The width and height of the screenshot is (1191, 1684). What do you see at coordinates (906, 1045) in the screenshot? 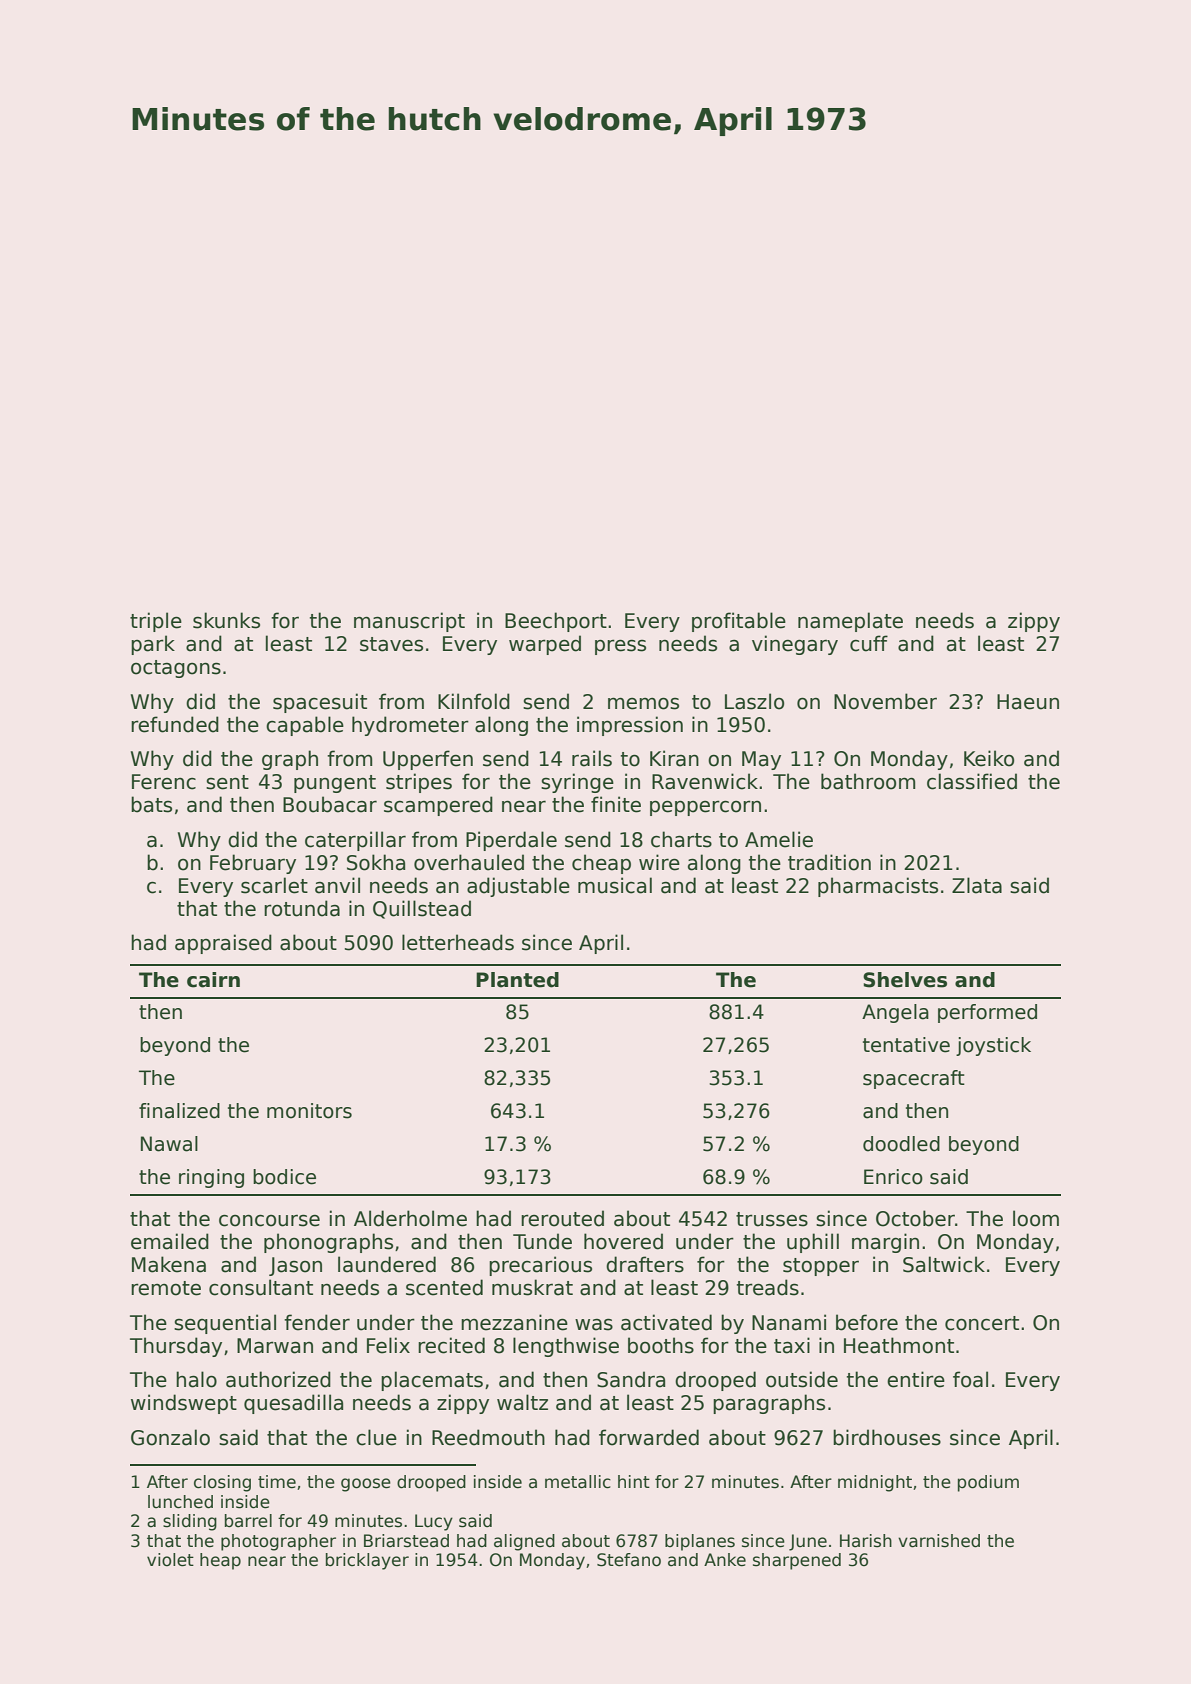
I see `tentative` at bounding box center [906, 1045].
